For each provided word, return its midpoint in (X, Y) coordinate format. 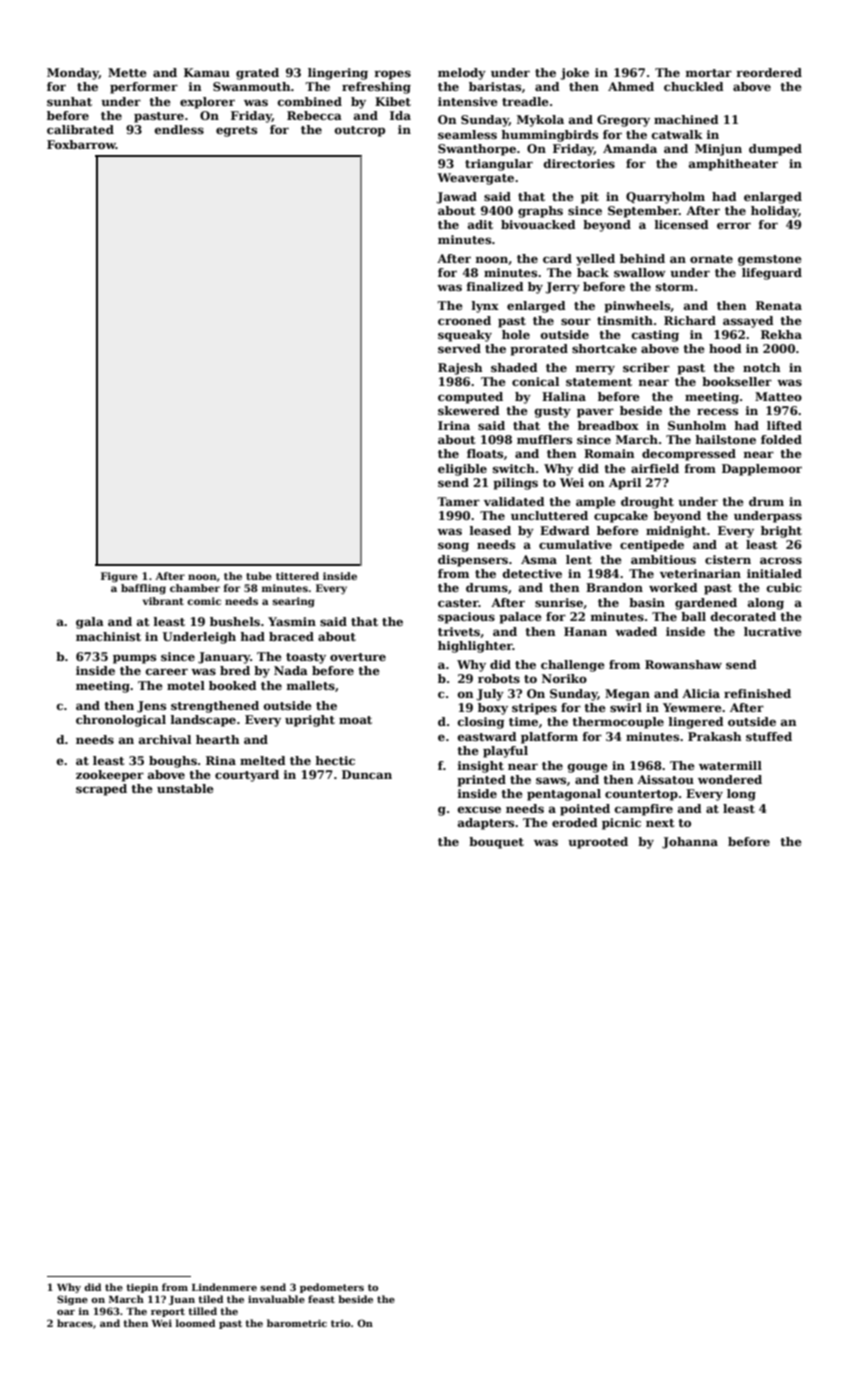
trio (340, 1323)
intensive (468, 101)
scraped (101, 790)
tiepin (142, 1288)
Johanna (690, 843)
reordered (769, 72)
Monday (73, 74)
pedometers (332, 1288)
